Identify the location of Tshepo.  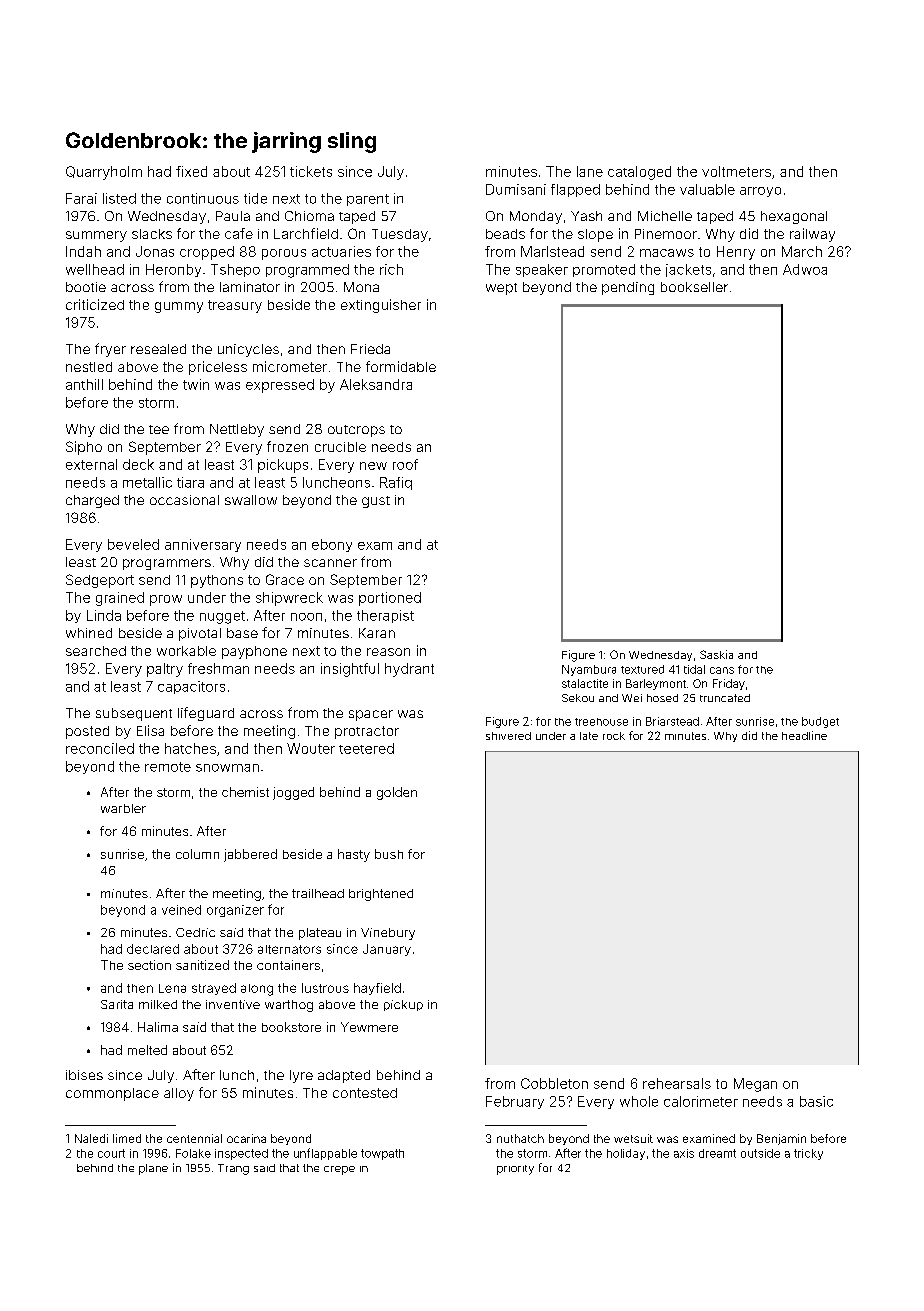
(235, 270).
